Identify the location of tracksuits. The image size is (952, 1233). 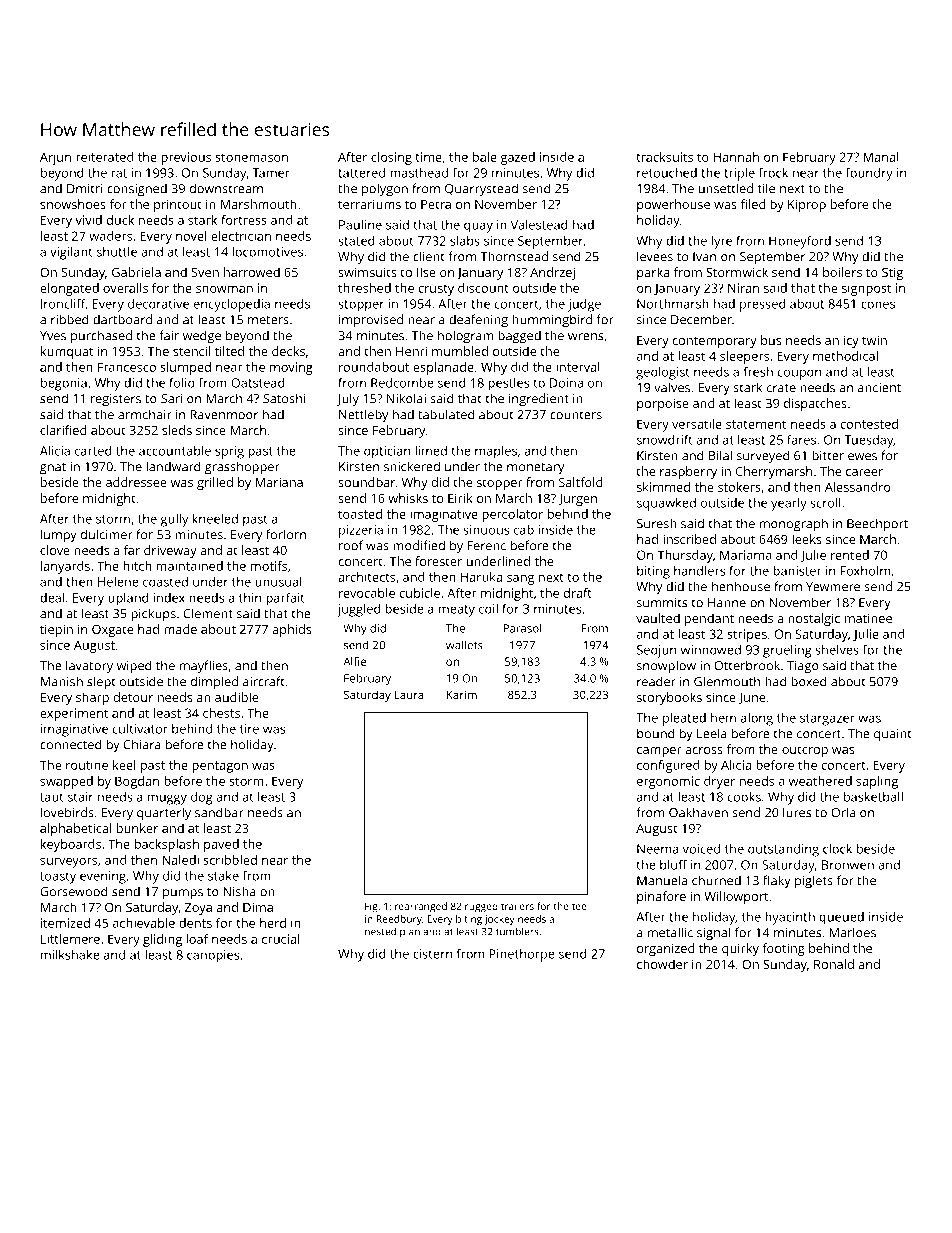
(664, 157).
